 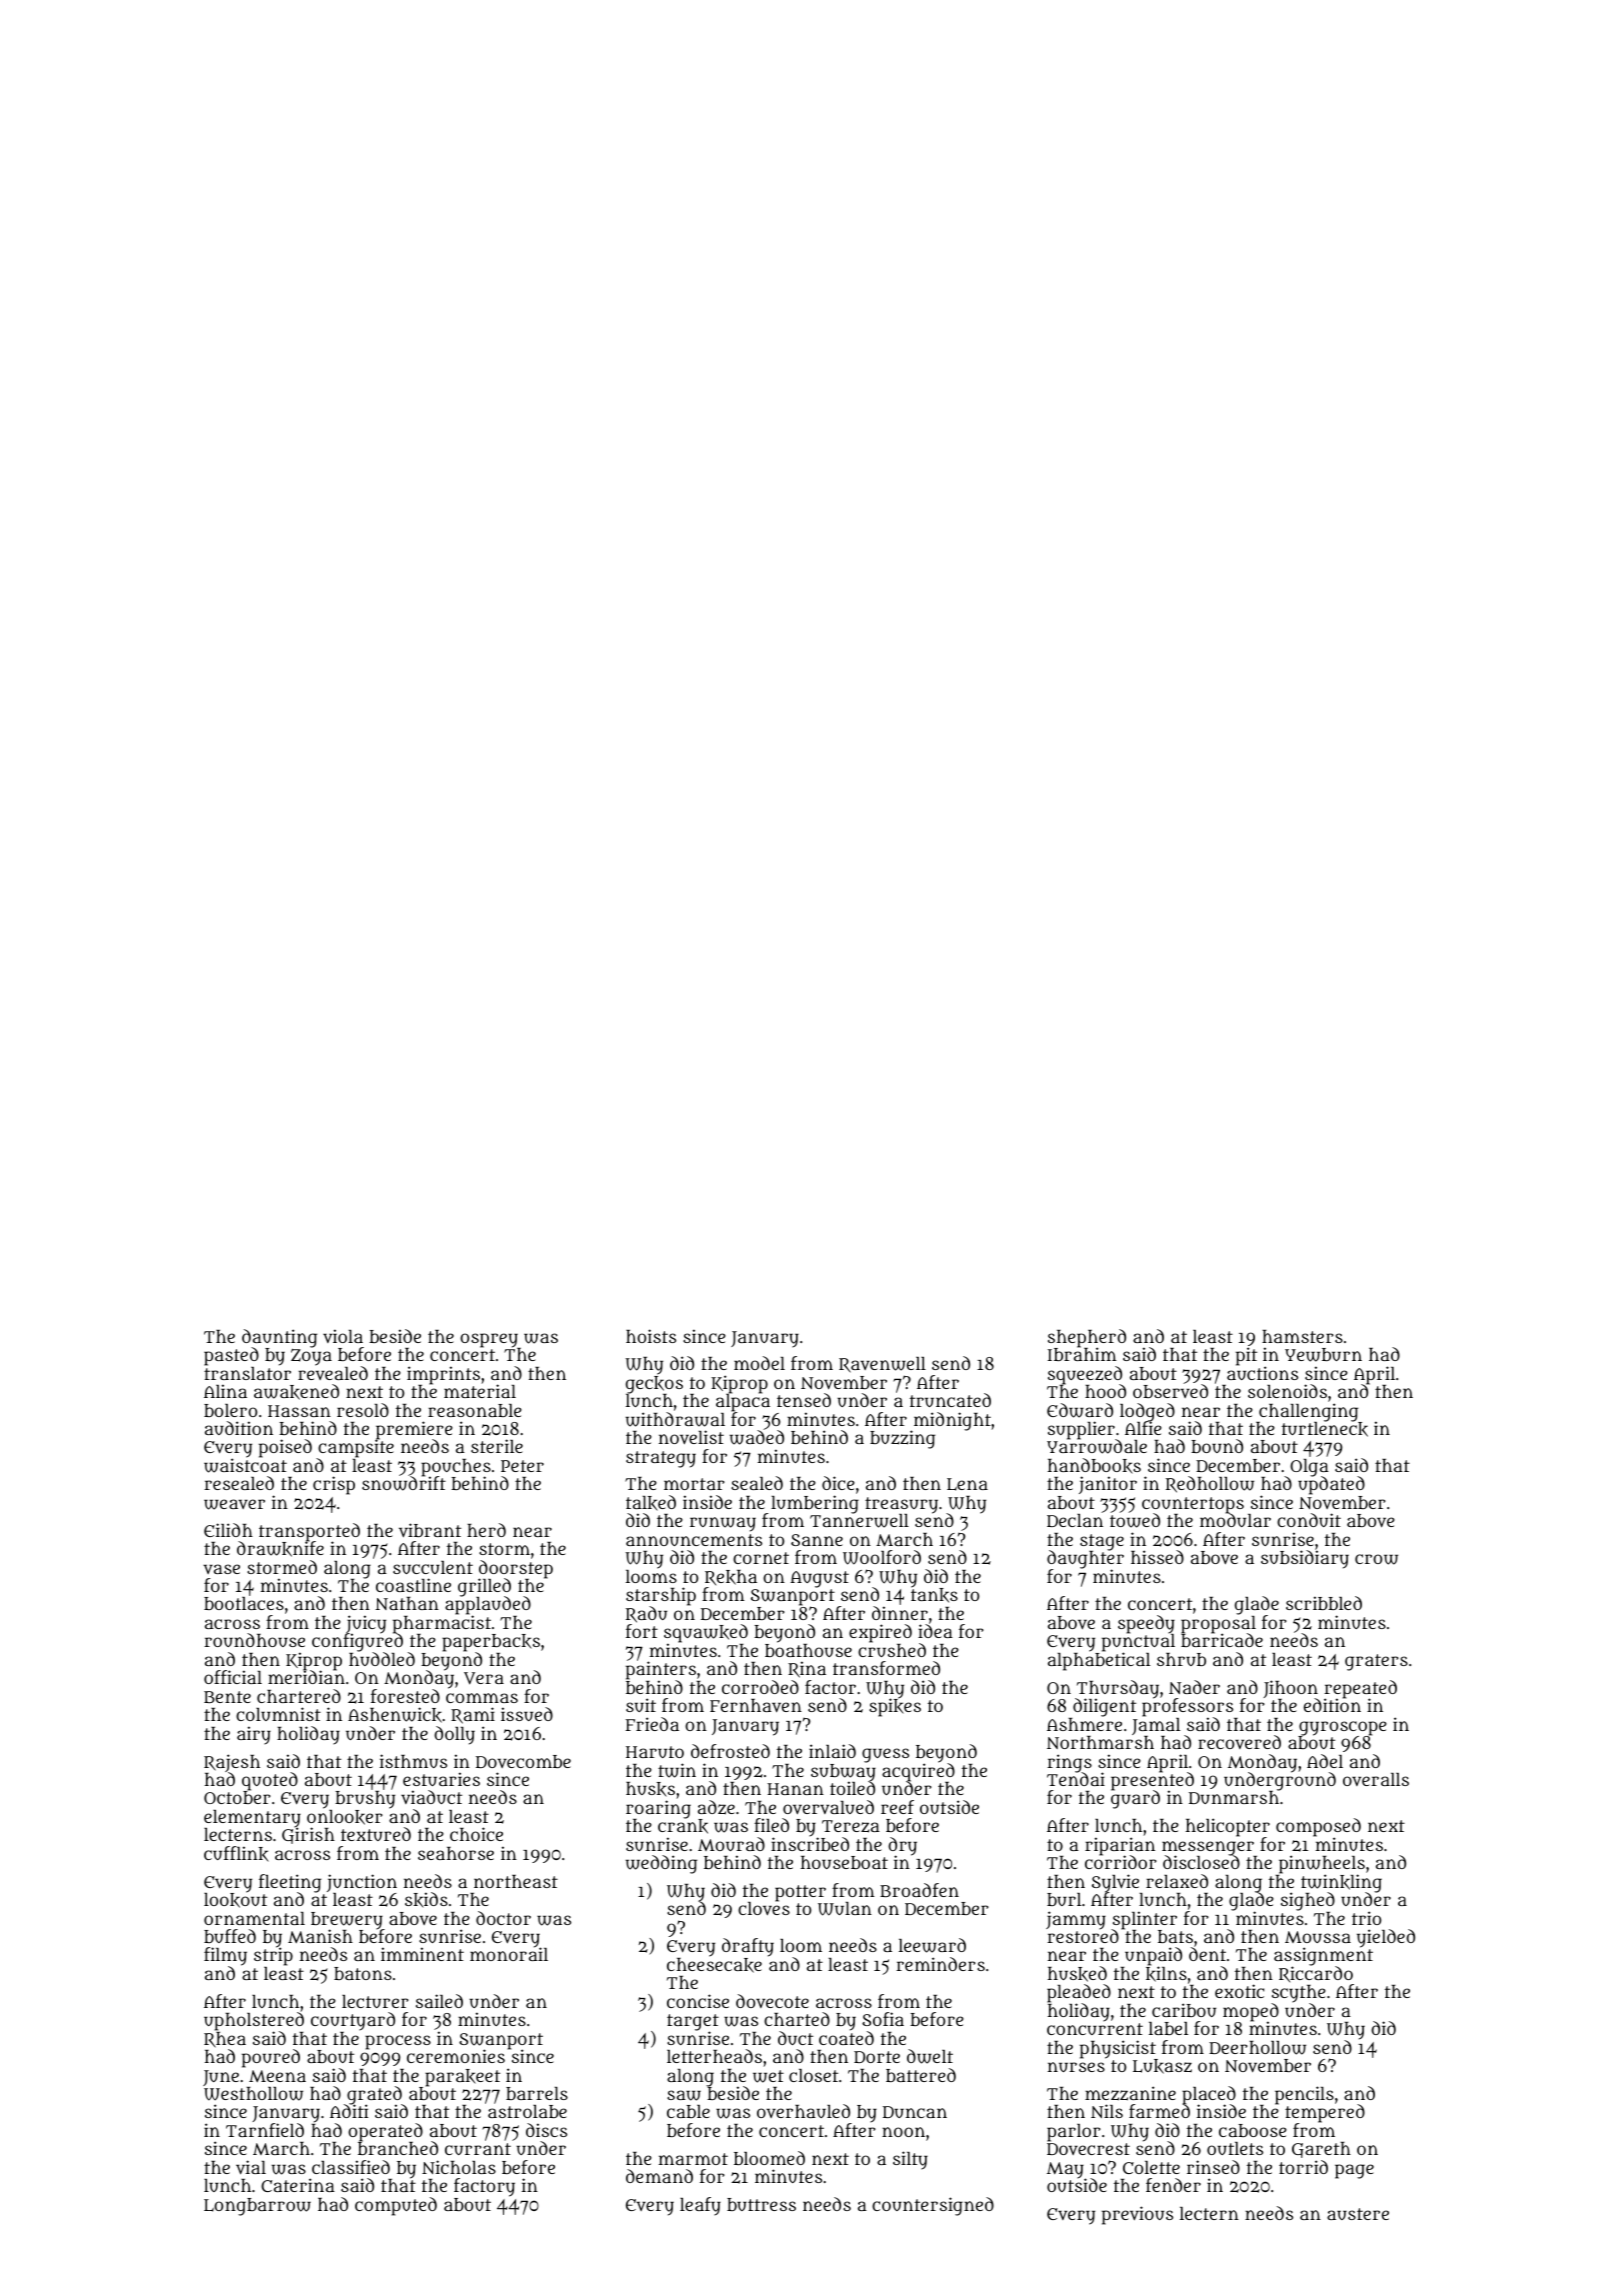 I want to click on rings, so click(x=1069, y=1763).
